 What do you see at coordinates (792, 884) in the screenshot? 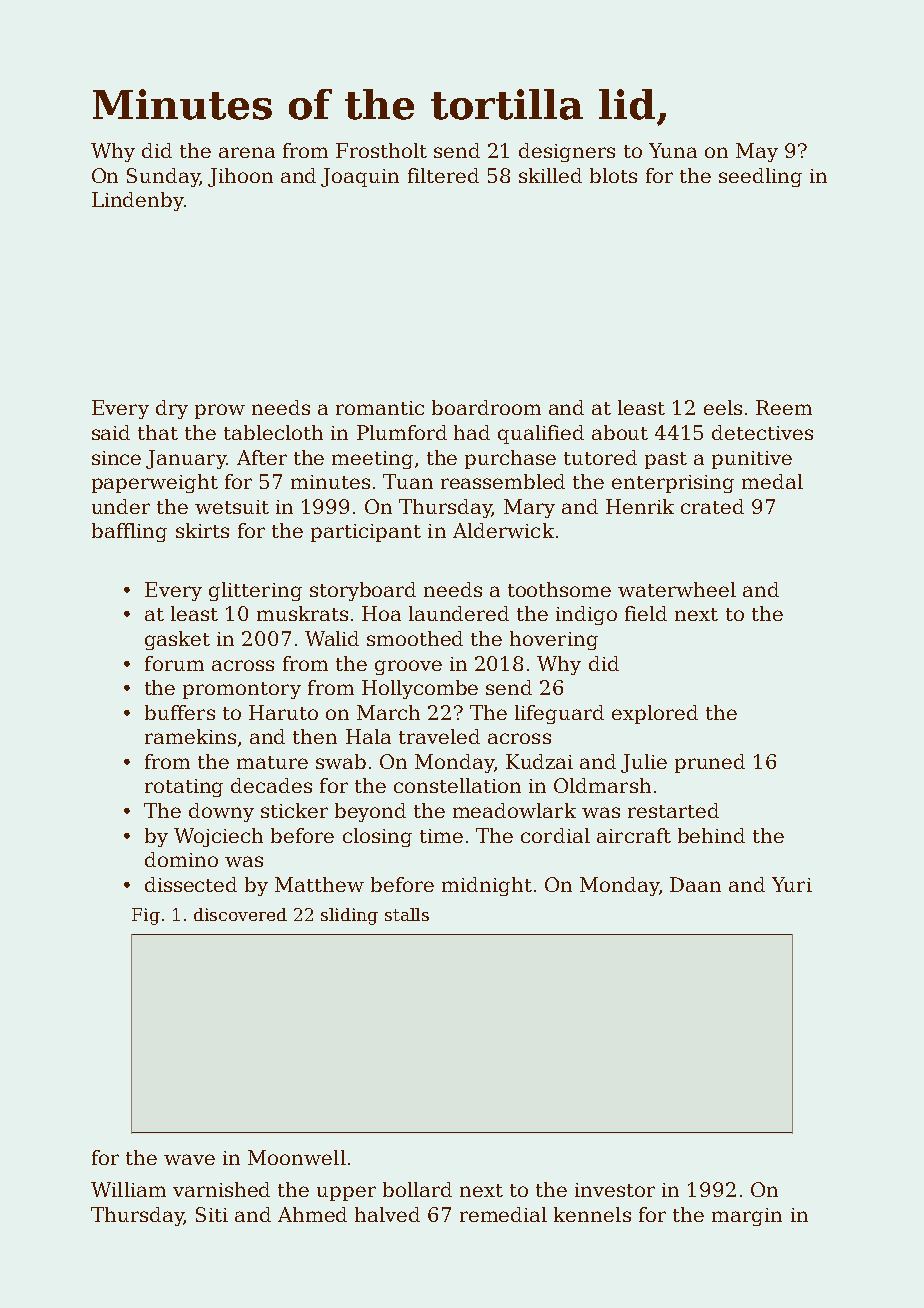
I see `Yuri` at bounding box center [792, 884].
